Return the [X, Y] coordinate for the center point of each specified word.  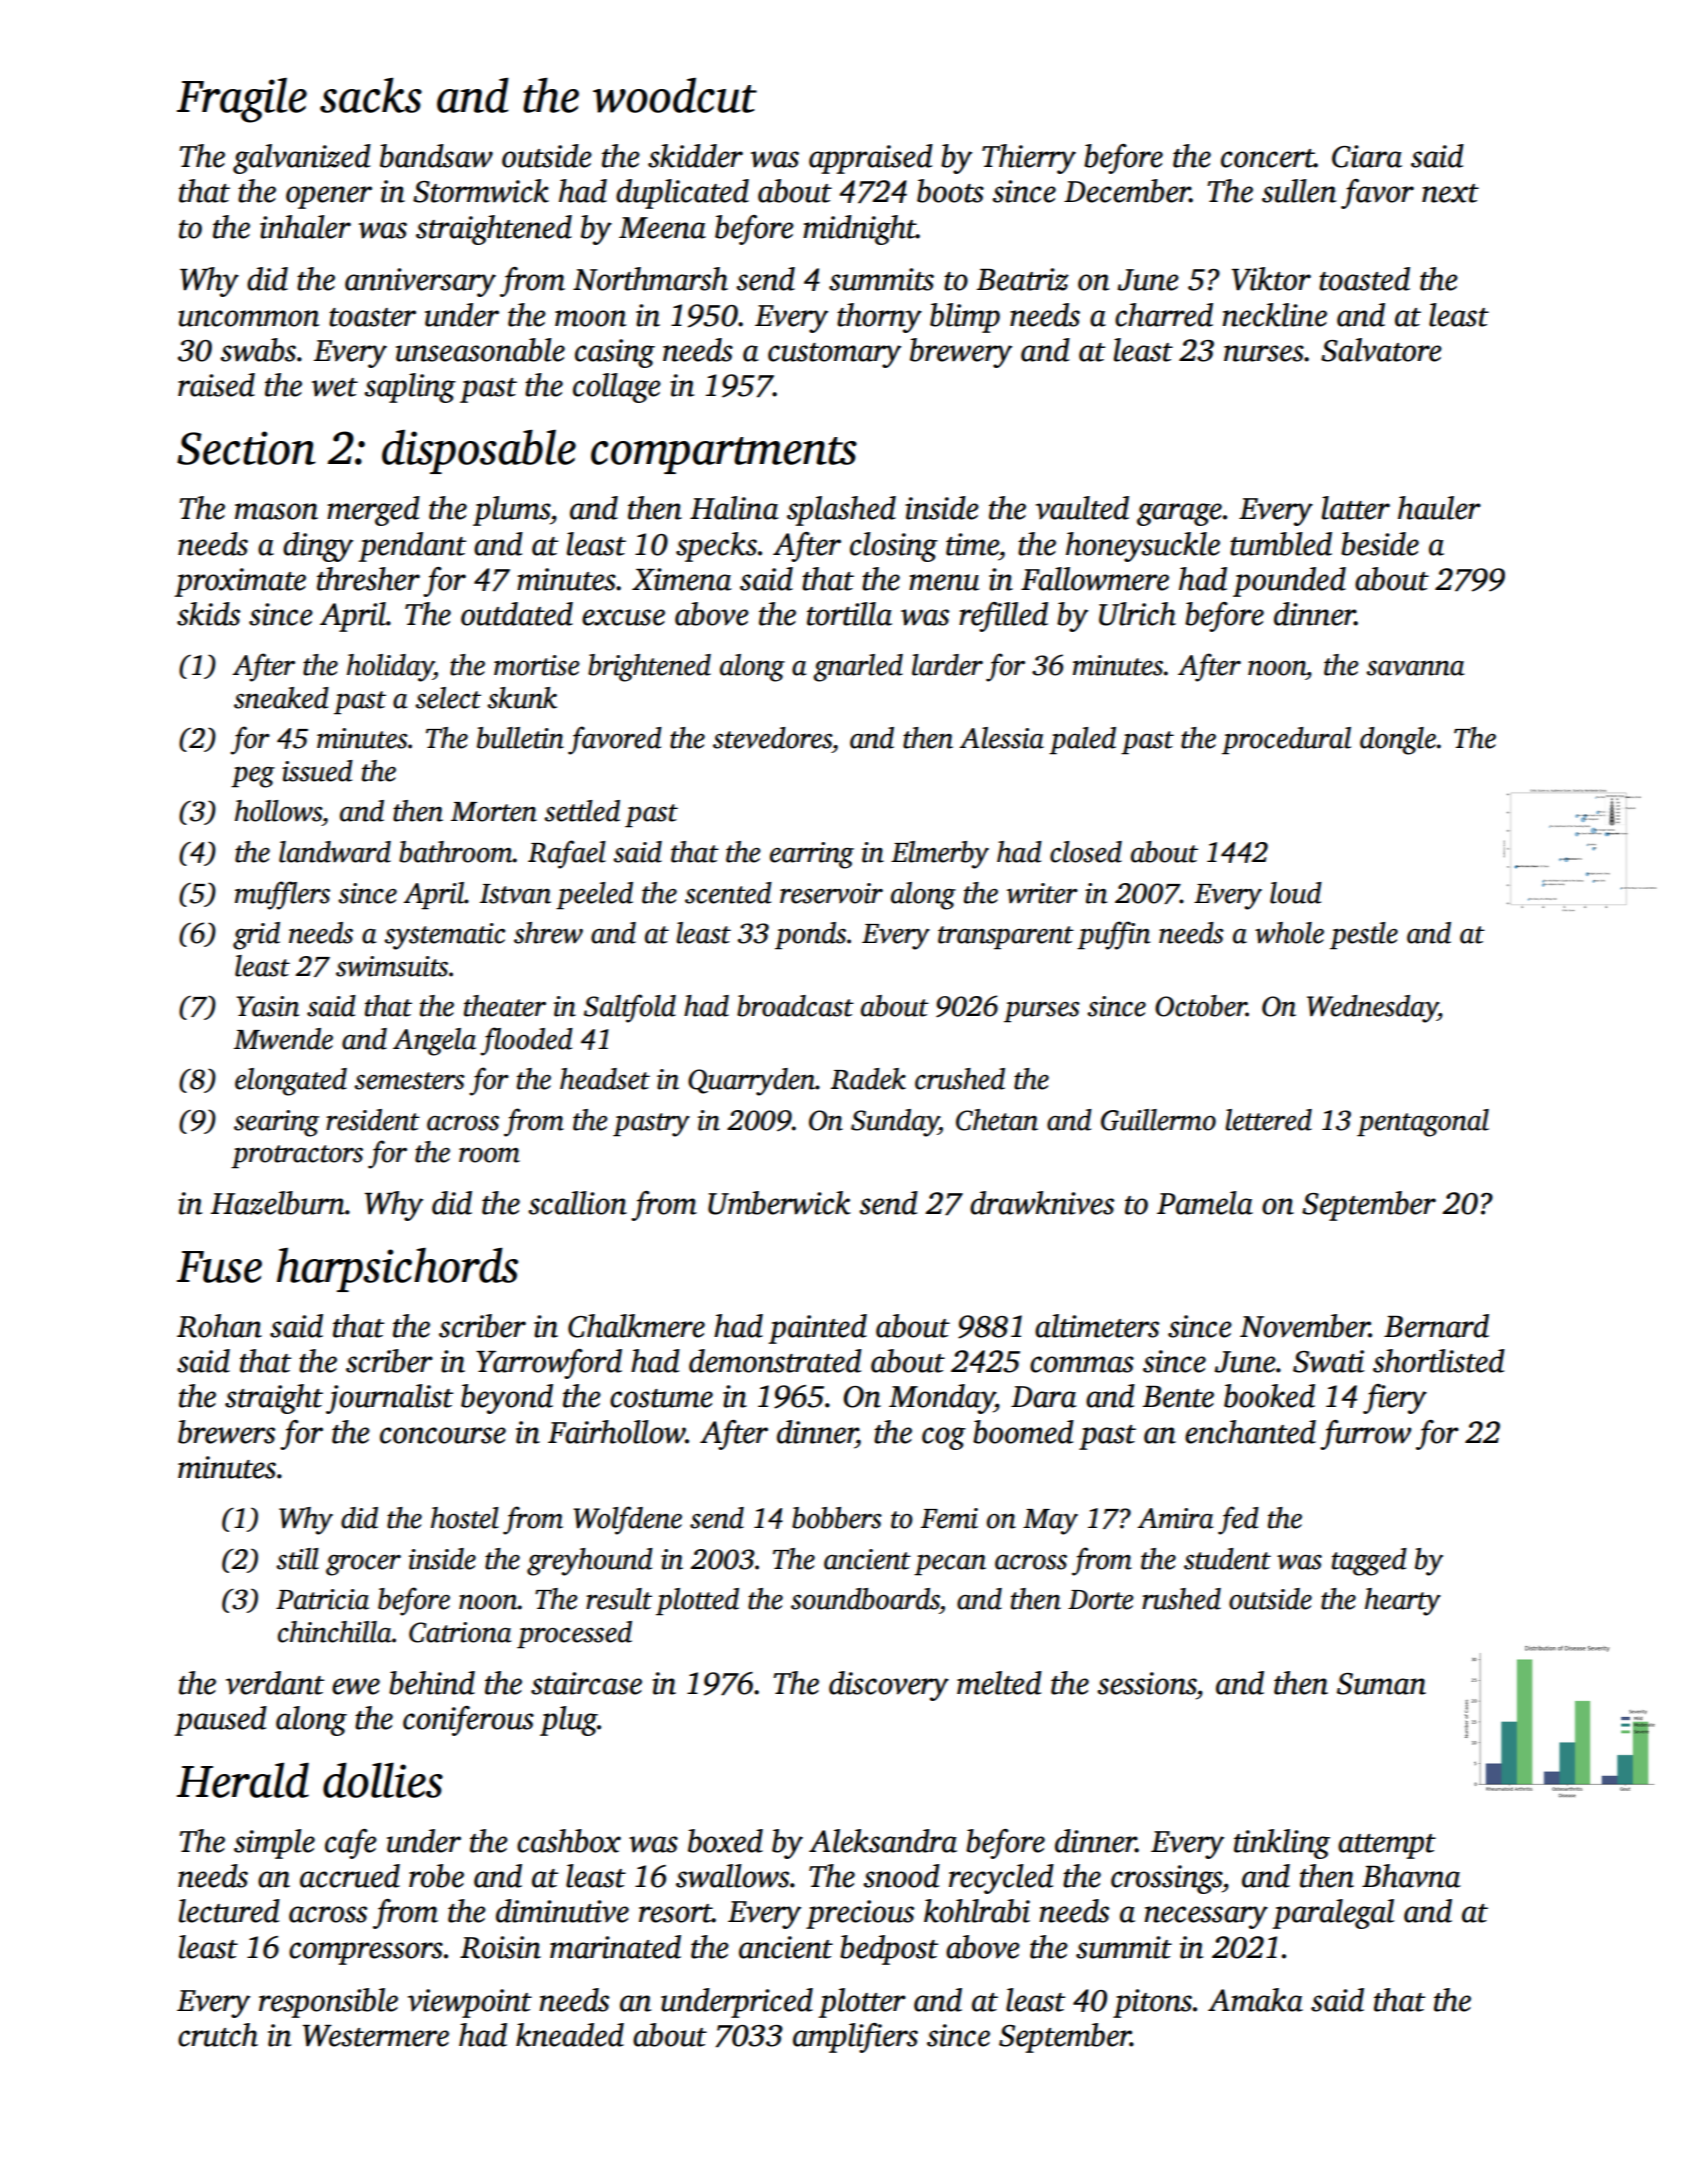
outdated [517, 614]
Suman [1381, 1684]
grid [256, 936]
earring [812, 855]
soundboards [865, 1599]
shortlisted [1439, 1361]
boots [950, 191]
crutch [218, 2035]
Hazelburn [278, 1203]
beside [1380, 544]
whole [1289, 933]
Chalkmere [636, 1326]
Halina [734, 508]
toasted [1364, 279]
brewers [226, 1432]
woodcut [675, 95]
